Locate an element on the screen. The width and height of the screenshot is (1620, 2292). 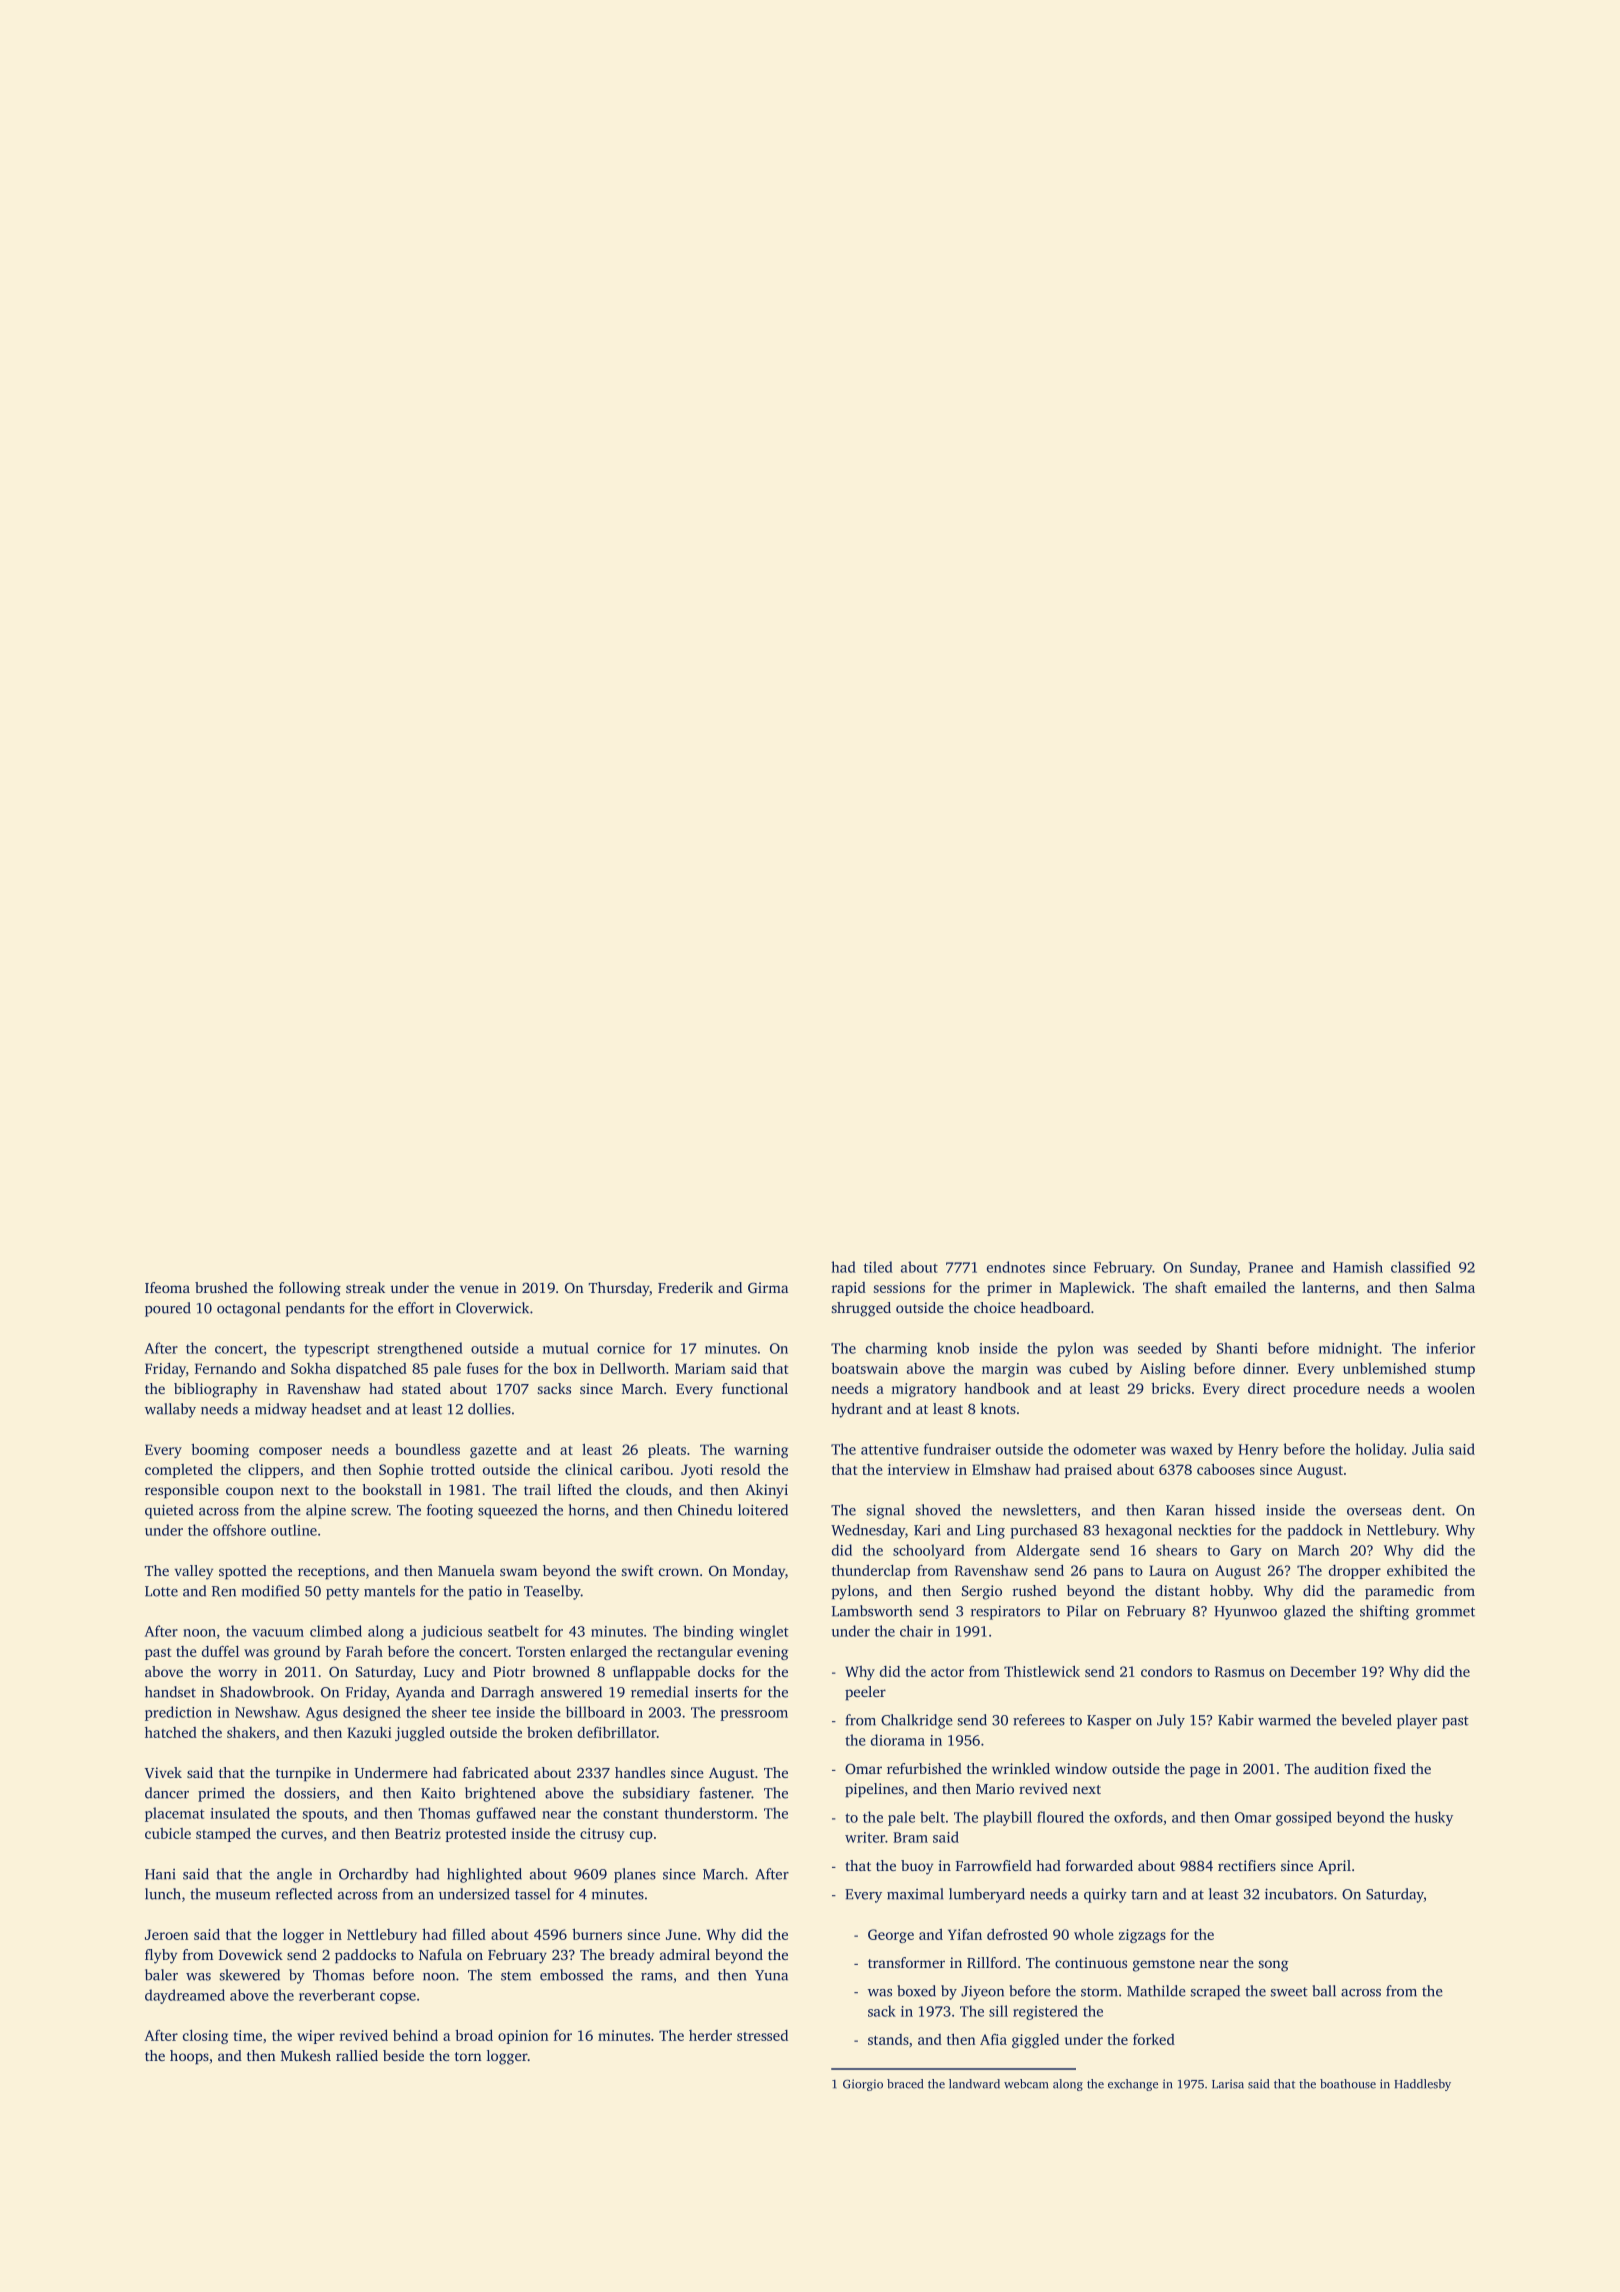
Sergio is located at coordinates (982, 1592).
